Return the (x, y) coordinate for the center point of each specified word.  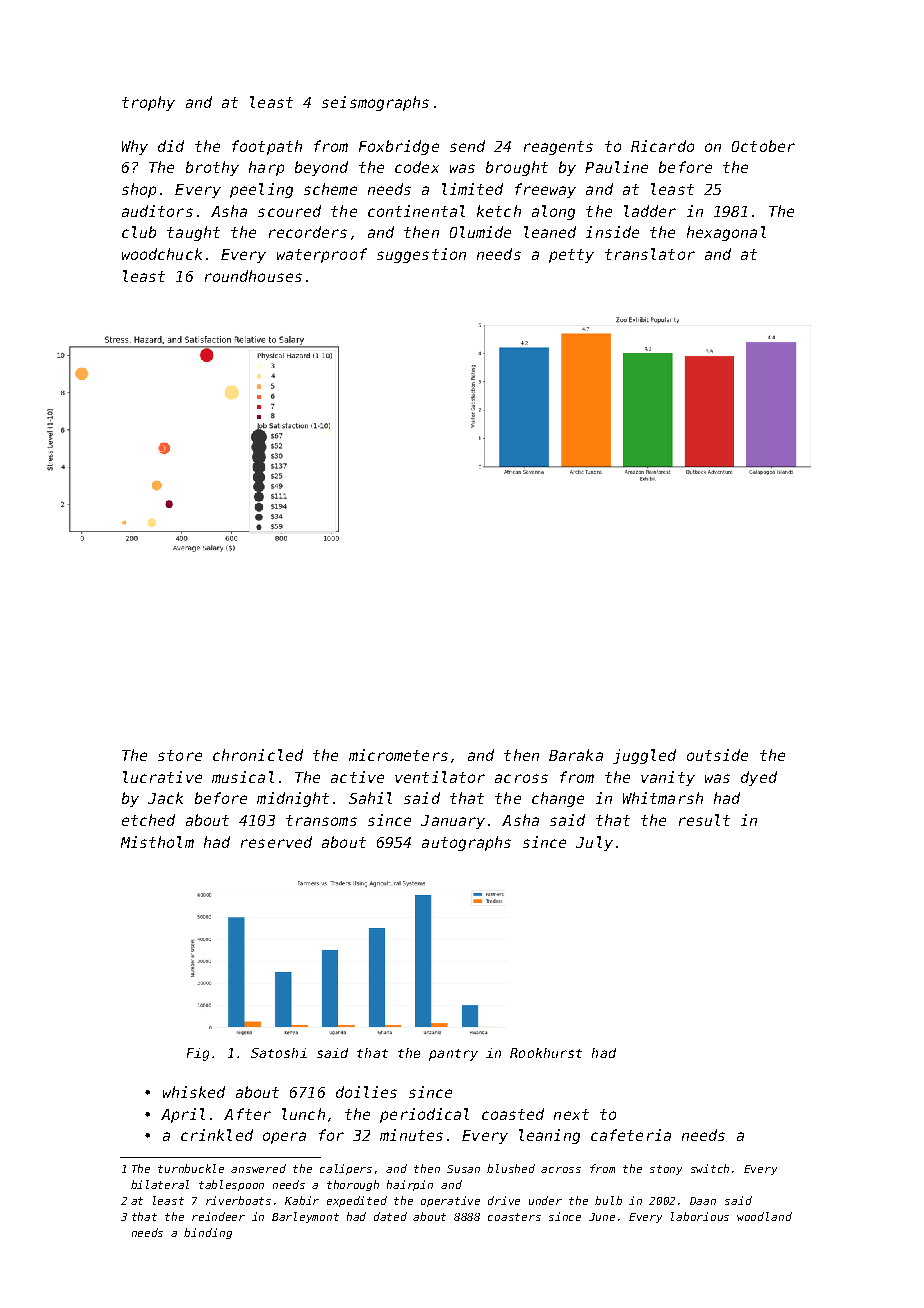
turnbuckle (191, 1168)
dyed (759, 778)
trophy (148, 103)
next (571, 1114)
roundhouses (253, 276)
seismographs (375, 103)
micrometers (398, 755)
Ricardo (662, 146)
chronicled (258, 755)
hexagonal (726, 233)
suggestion (421, 255)
